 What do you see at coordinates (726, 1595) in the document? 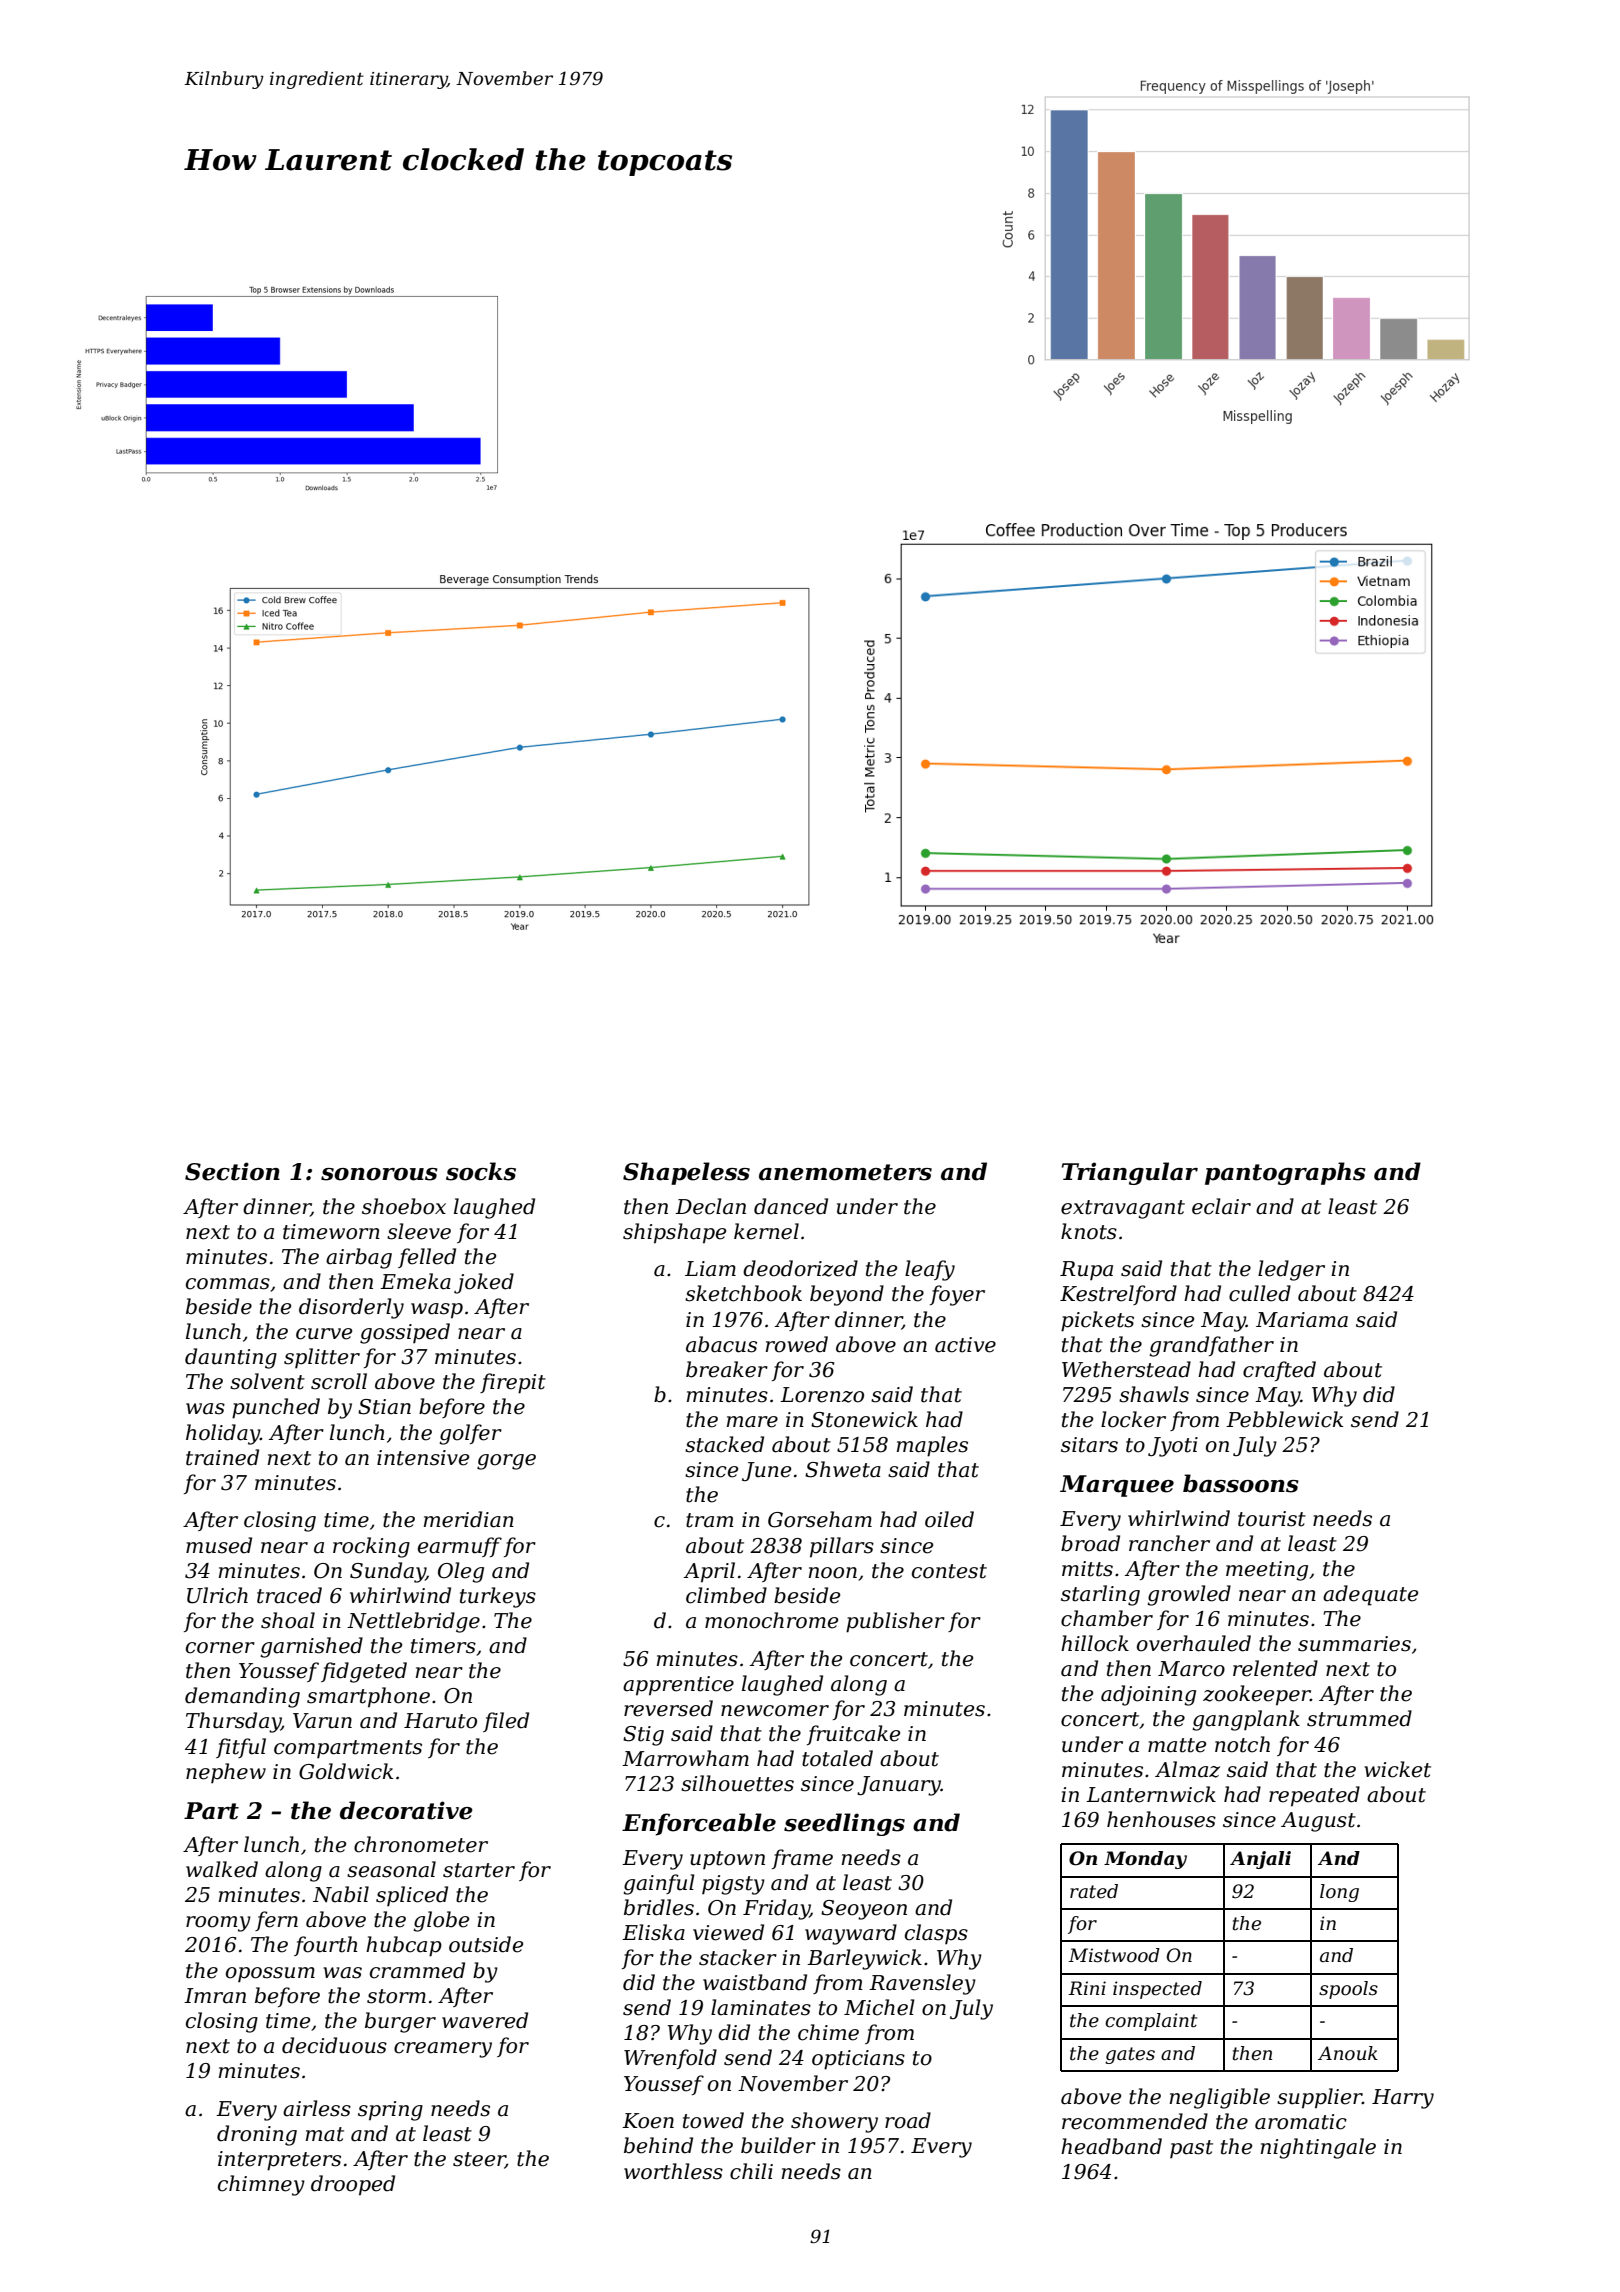
I see `climbed` at bounding box center [726, 1595].
